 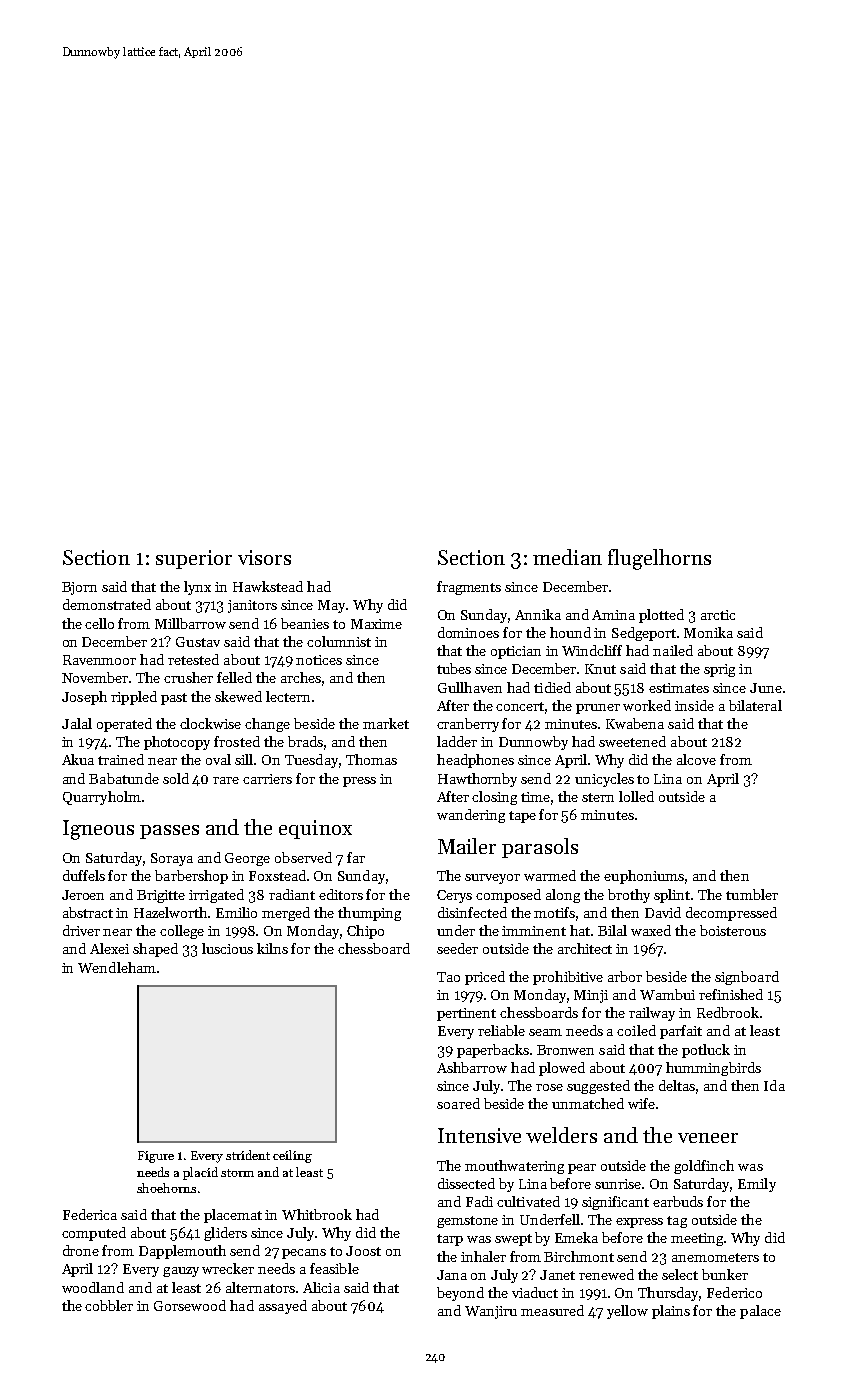 What do you see at coordinates (491, 1312) in the screenshot?
I see `Wanjiru` at bounding box center [491, 1312].
